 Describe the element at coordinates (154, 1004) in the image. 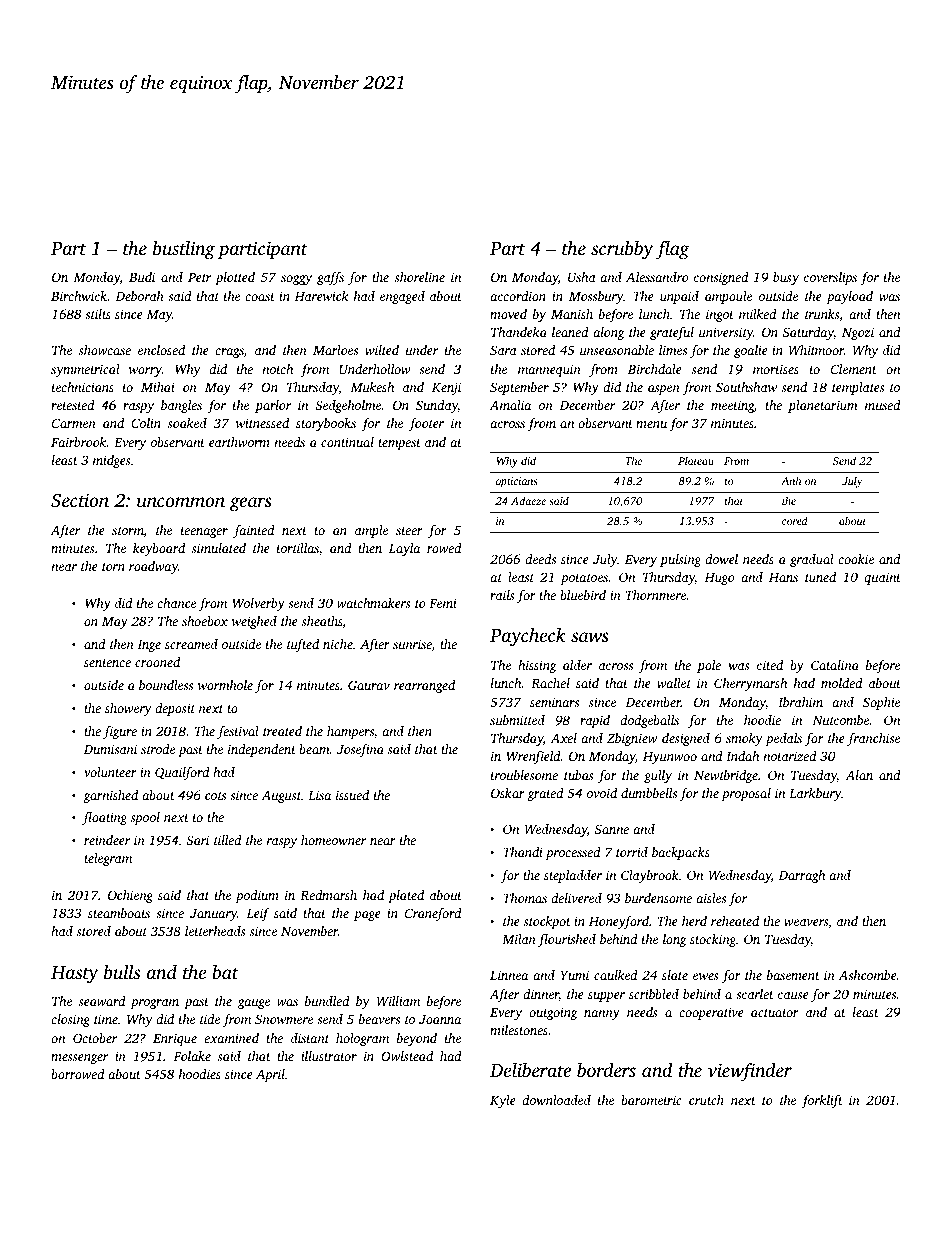

I see `program` at that location.
